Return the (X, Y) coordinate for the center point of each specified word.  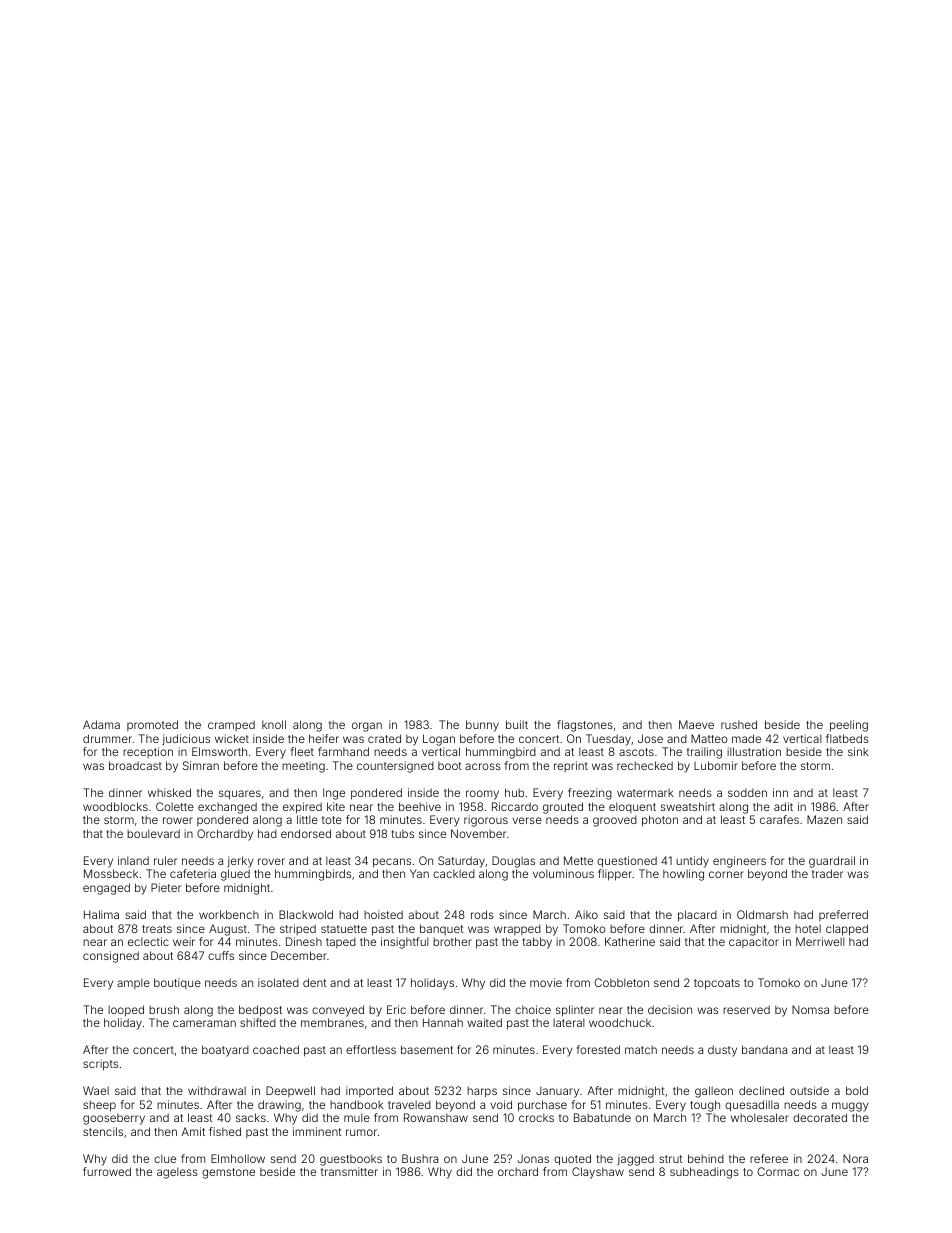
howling (683, 875)
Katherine (630, 941)
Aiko (586, 914)
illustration (754, 751)
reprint (571, 766)
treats (157, 929)
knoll (274, 724)
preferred (843, 915)
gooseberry (114, 1119)
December (299, 955)
